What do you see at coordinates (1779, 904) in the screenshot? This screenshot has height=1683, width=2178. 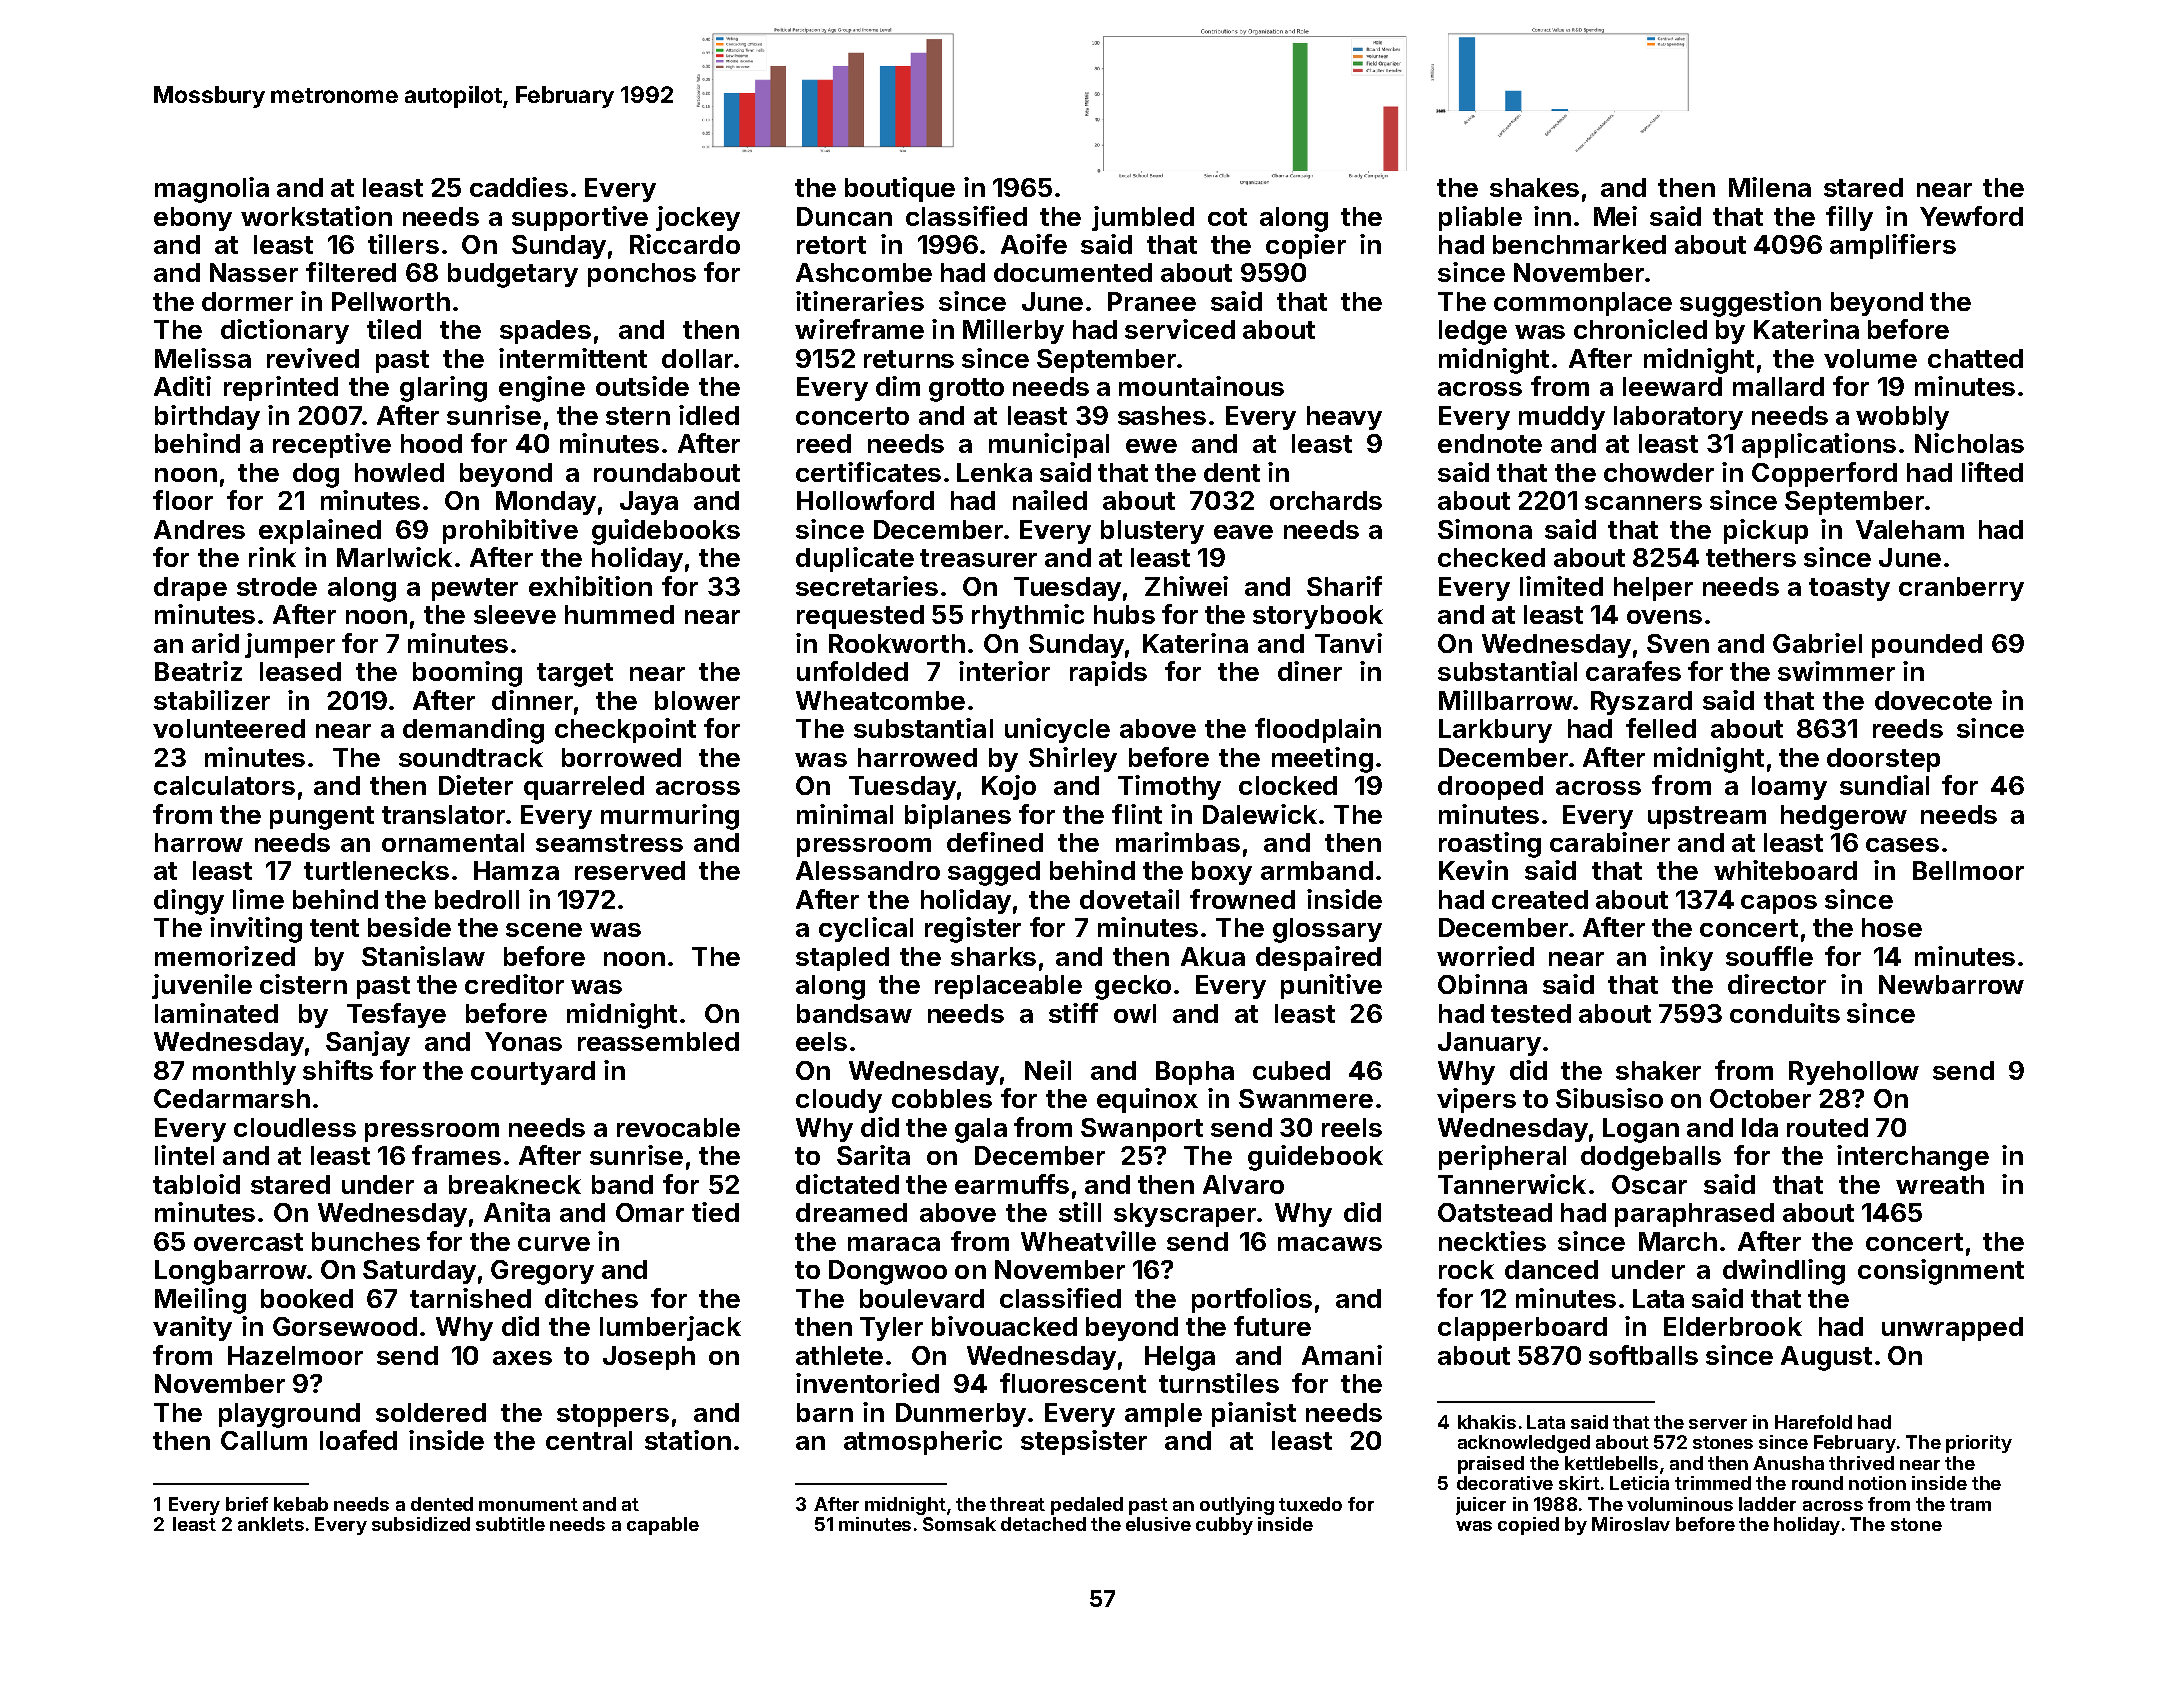 I see `capos` at bounding box center [1779, 904].
